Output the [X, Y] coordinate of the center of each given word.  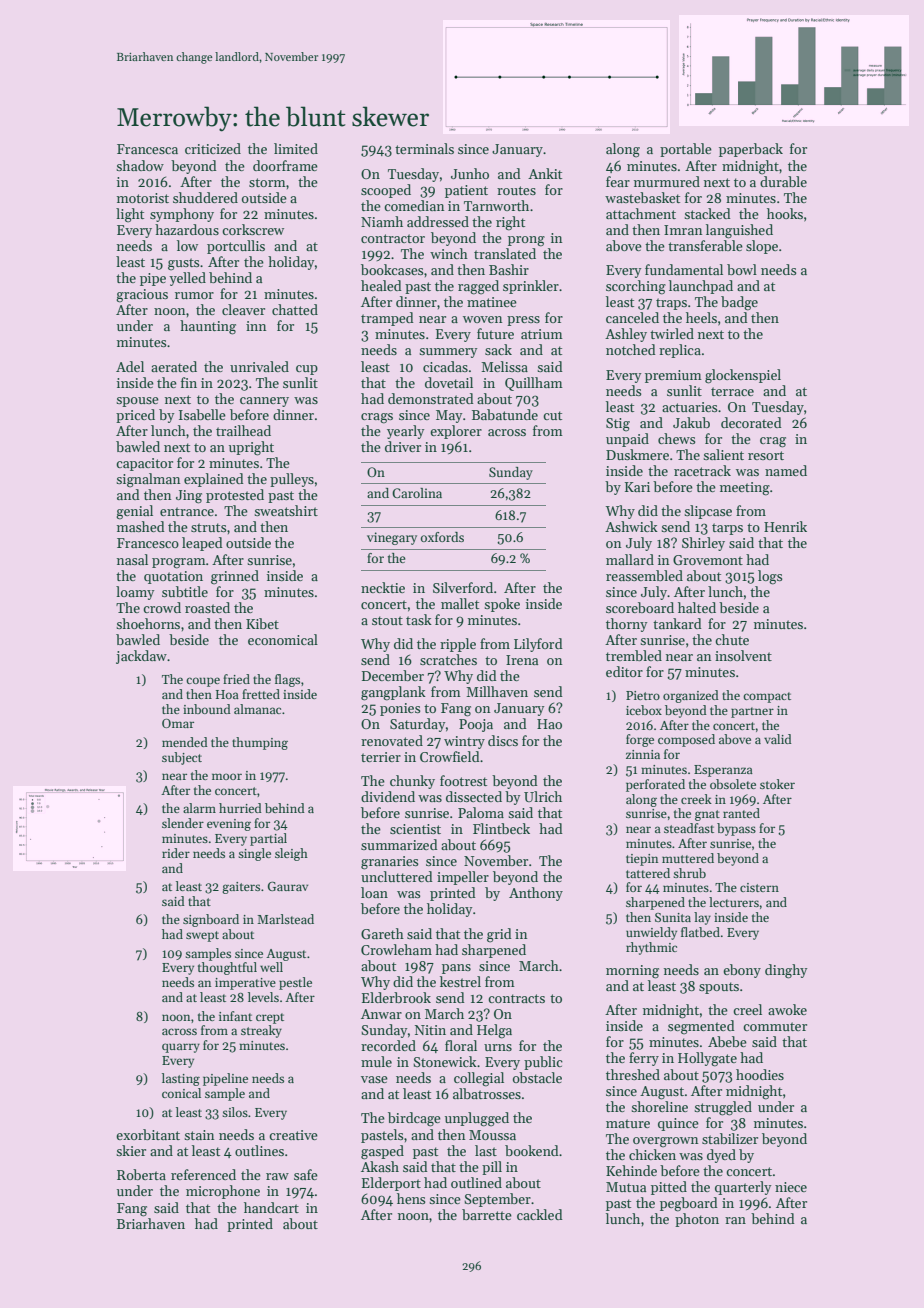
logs [770, 577]
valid [778, 739]
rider [176, 853]
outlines [259, 1150]
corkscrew [253, 229]
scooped [386, 191]
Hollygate [707, 1059]
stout [387, 620]
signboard [211, 920]
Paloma [481, 812]
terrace [732, 391]
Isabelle [202, 414]
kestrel [460, 981]
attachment [641, 213]
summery [448, 353]
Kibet [262, 623]
